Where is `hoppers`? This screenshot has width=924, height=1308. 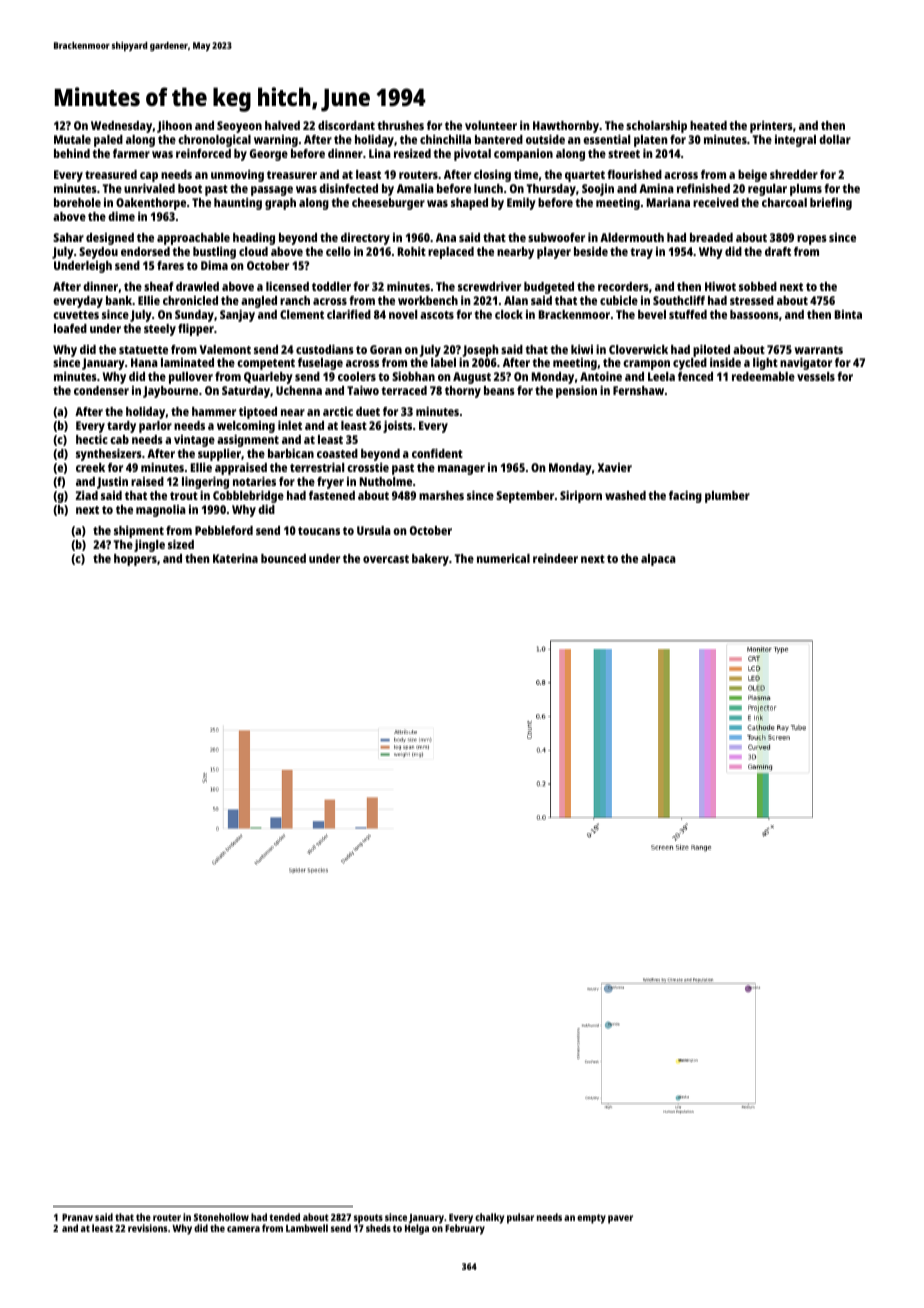 hoppers is located at coordinates (135, 560).
